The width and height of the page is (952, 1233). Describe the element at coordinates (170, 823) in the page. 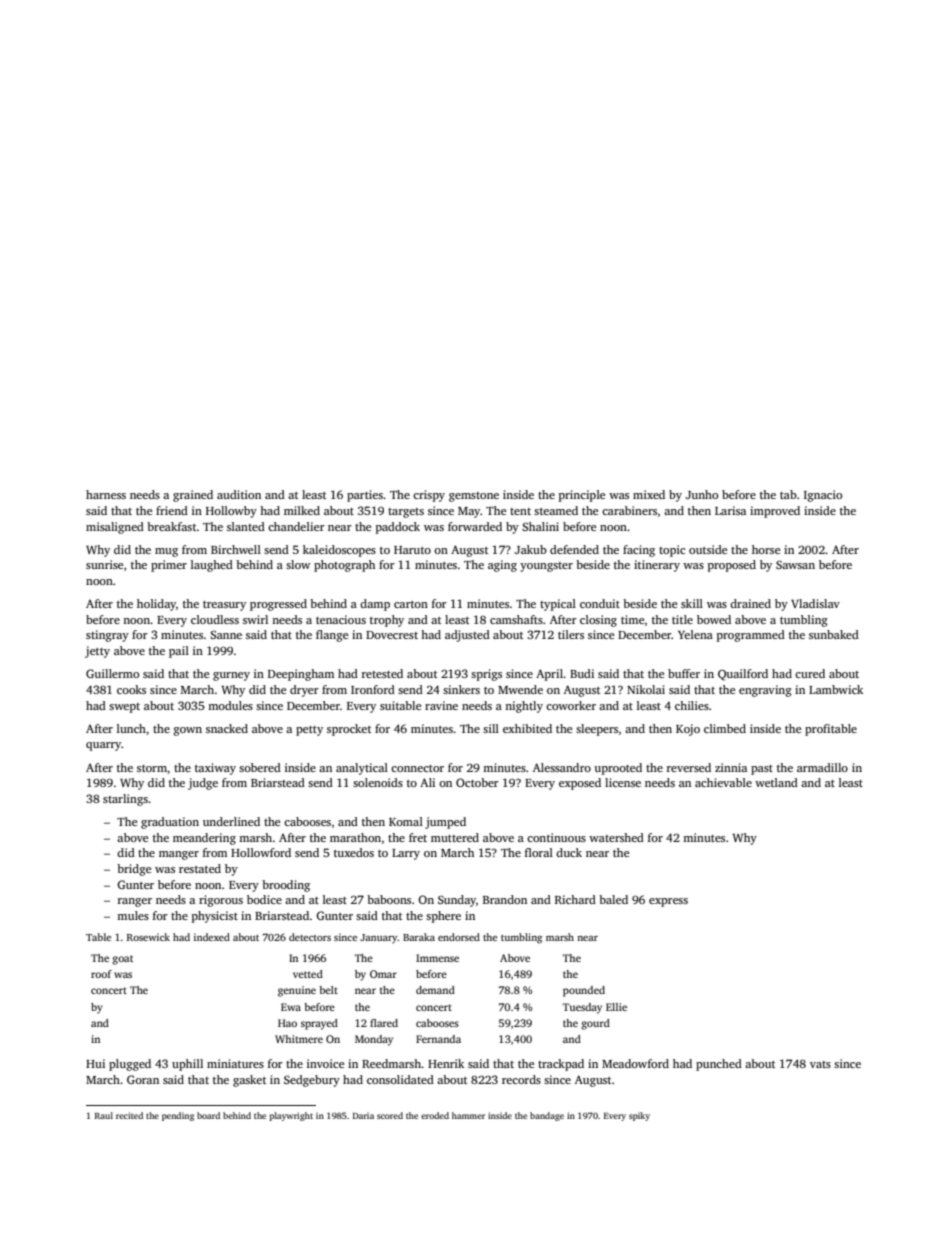

I see `graduation` at that location.
